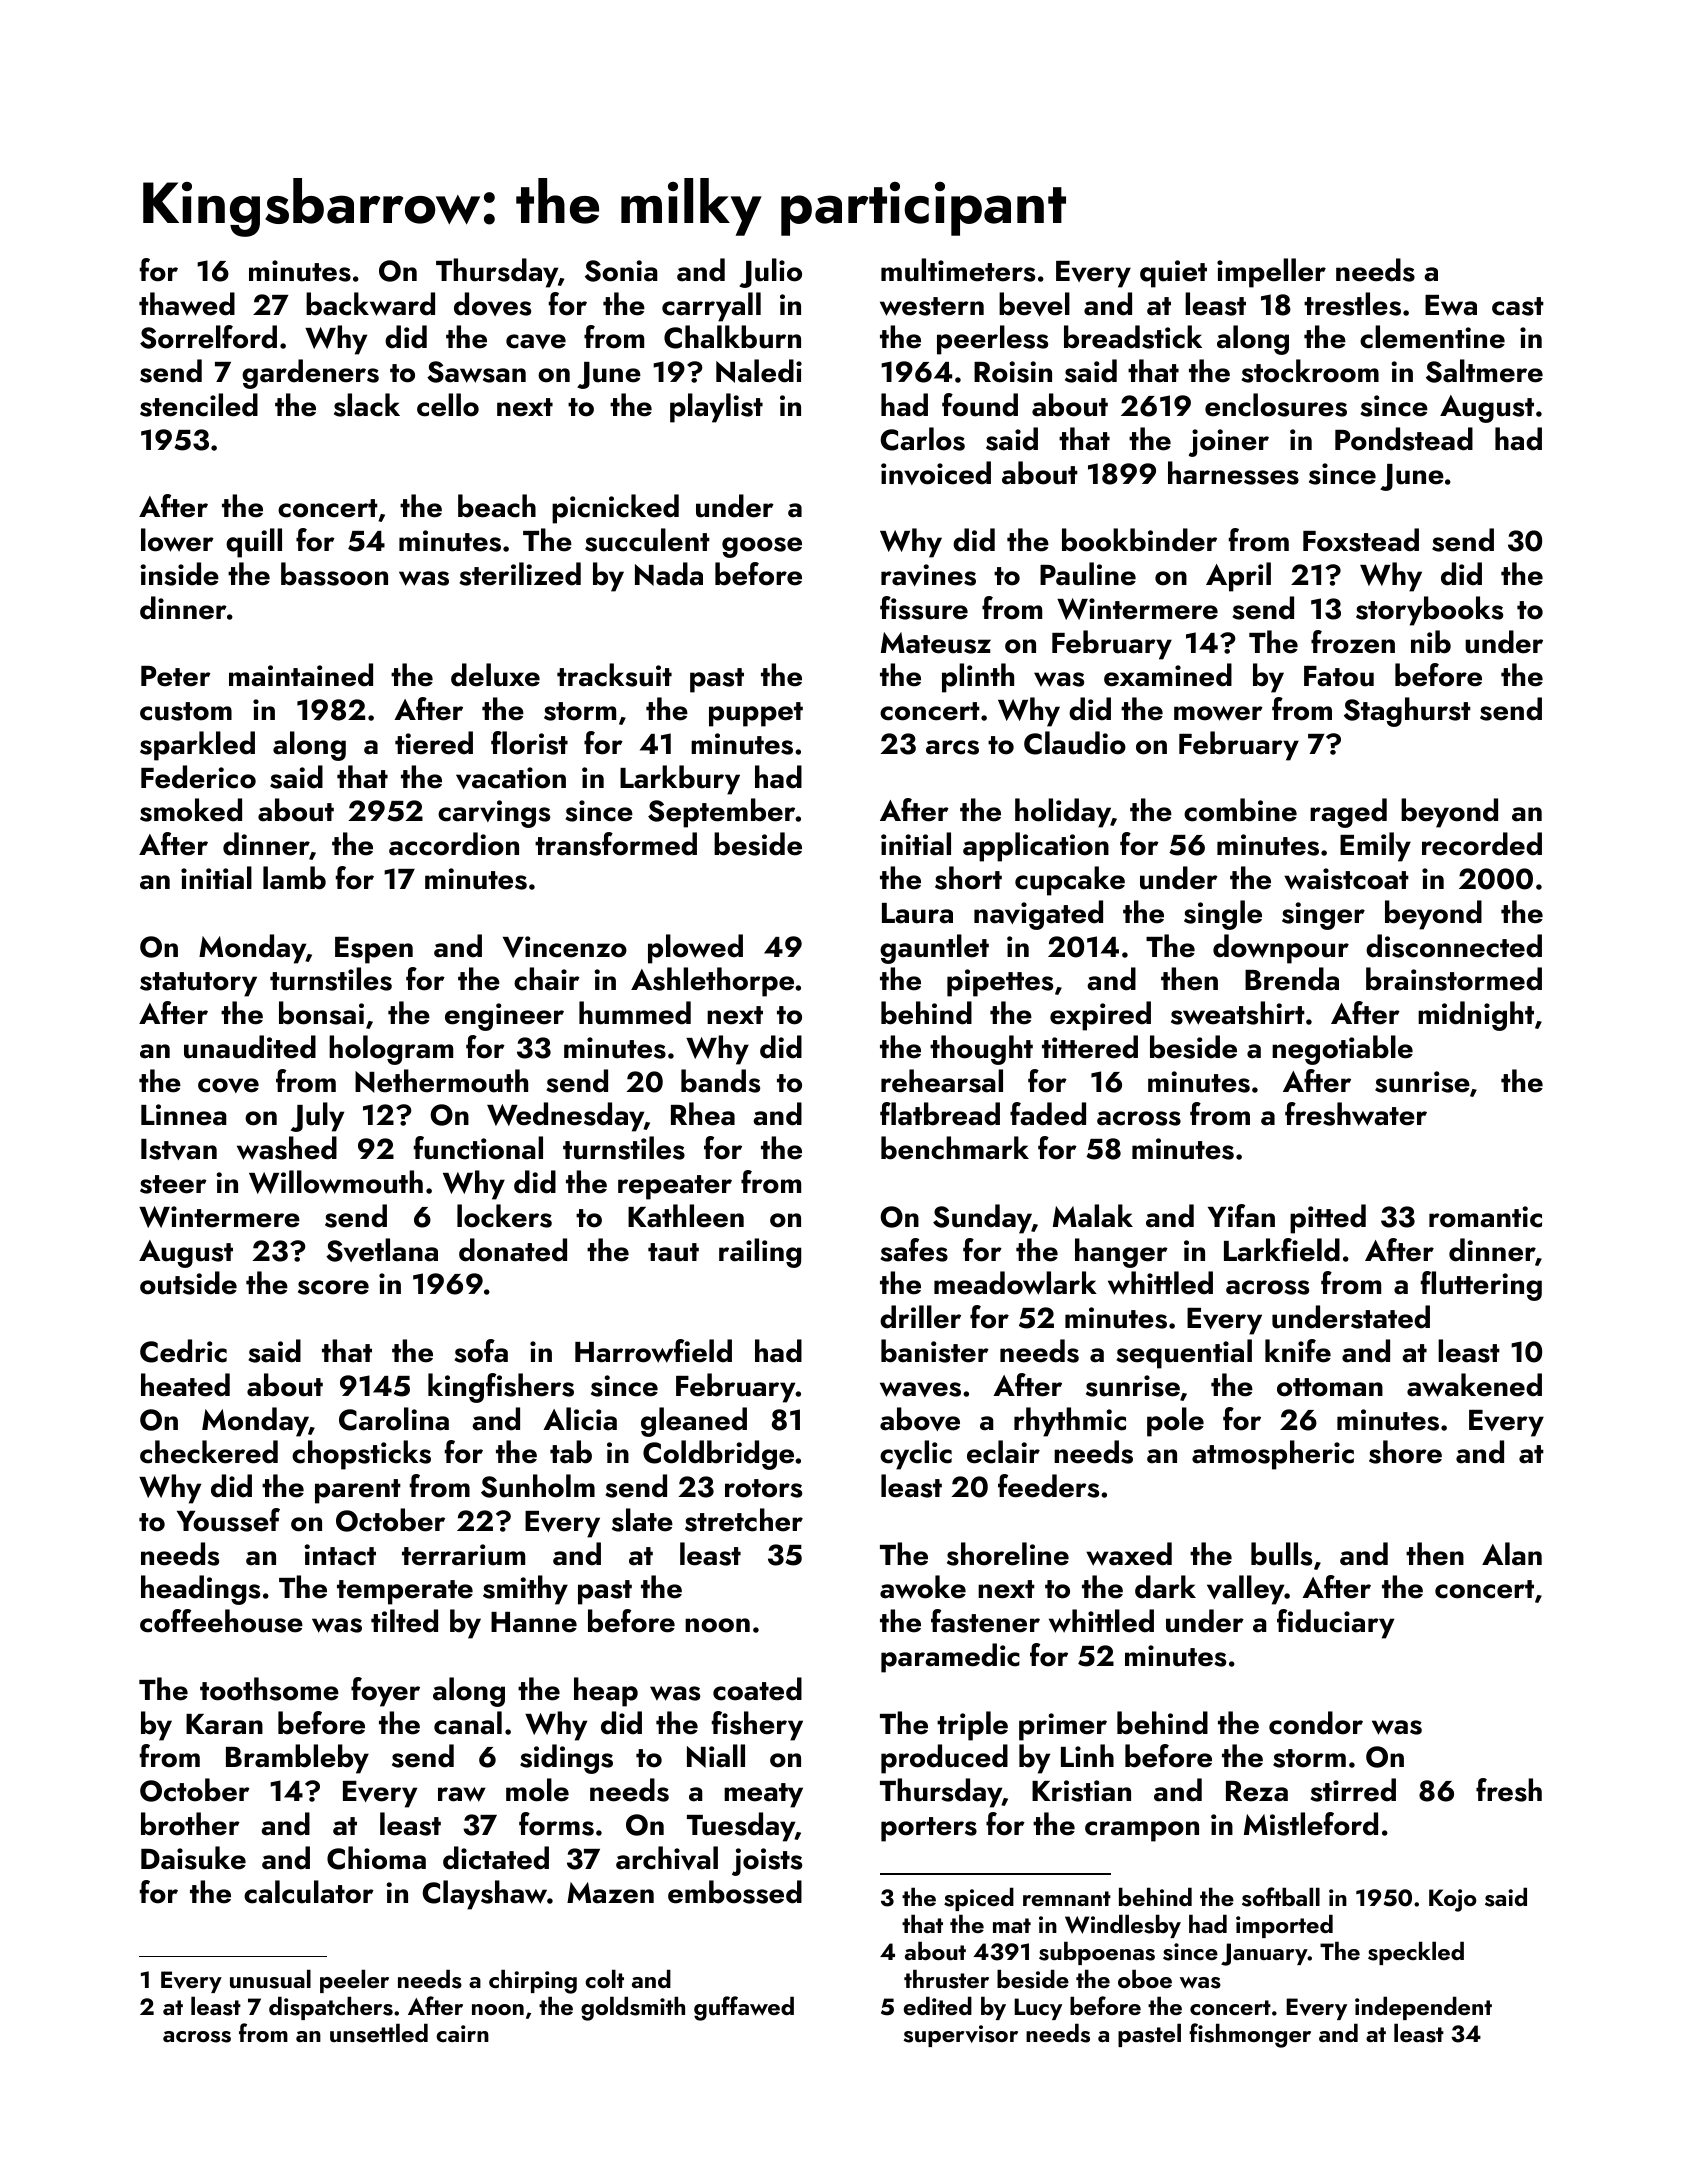 The image size is (1683, 2178). What do you see at coordinates (1482, 844) in the screenshot?
I see `recorded` at bounding box center [1482, 844].
